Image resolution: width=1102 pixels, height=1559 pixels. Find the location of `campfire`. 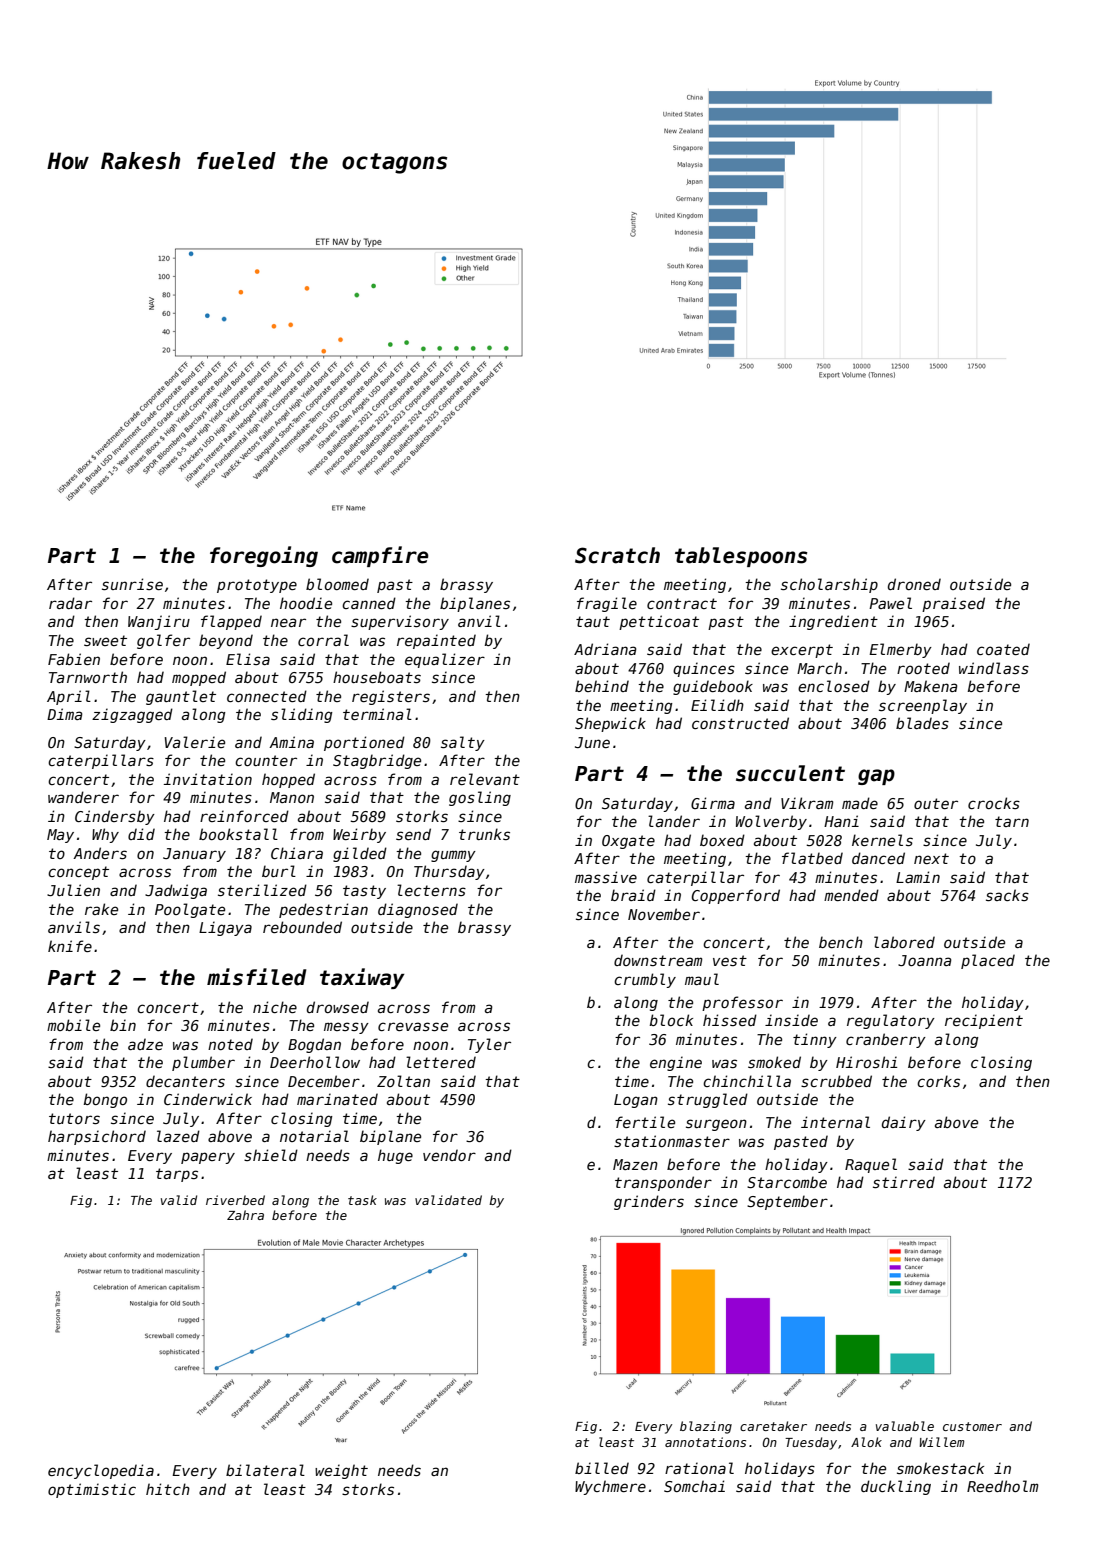

campfire is located at coordinates (380, 556).
